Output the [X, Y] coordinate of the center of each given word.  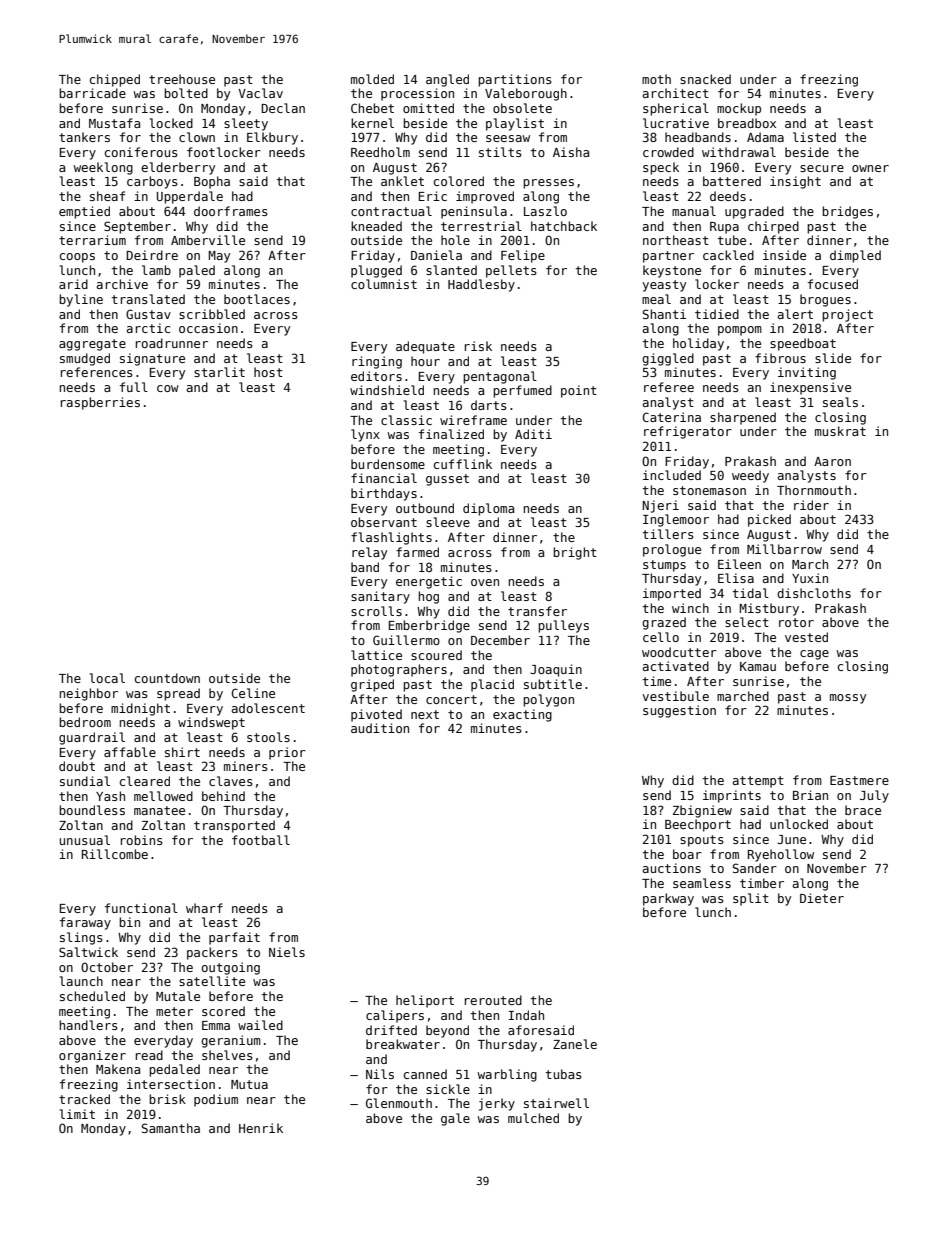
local [107, 678]
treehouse [182, 79]
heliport [425, 1001]
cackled [728, 255]
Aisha [571, 152]
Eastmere [859, 780]
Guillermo [406, 640]
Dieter [822, 898]
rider [811, 505]
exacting [522, 715]
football [261, 840]
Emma [216, 1025]
